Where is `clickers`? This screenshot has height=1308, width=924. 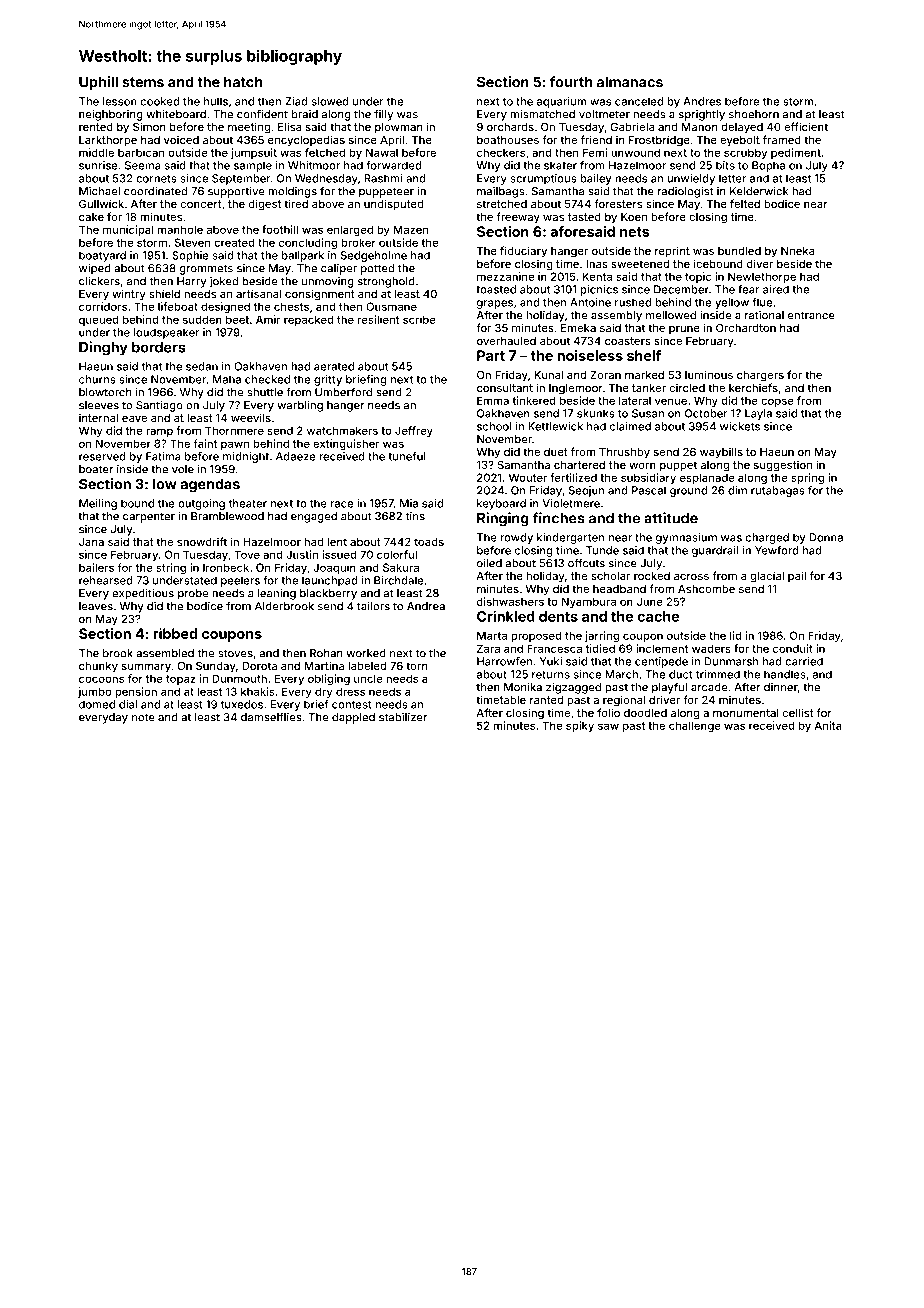
clickers is located at coordinates (99, 281).
